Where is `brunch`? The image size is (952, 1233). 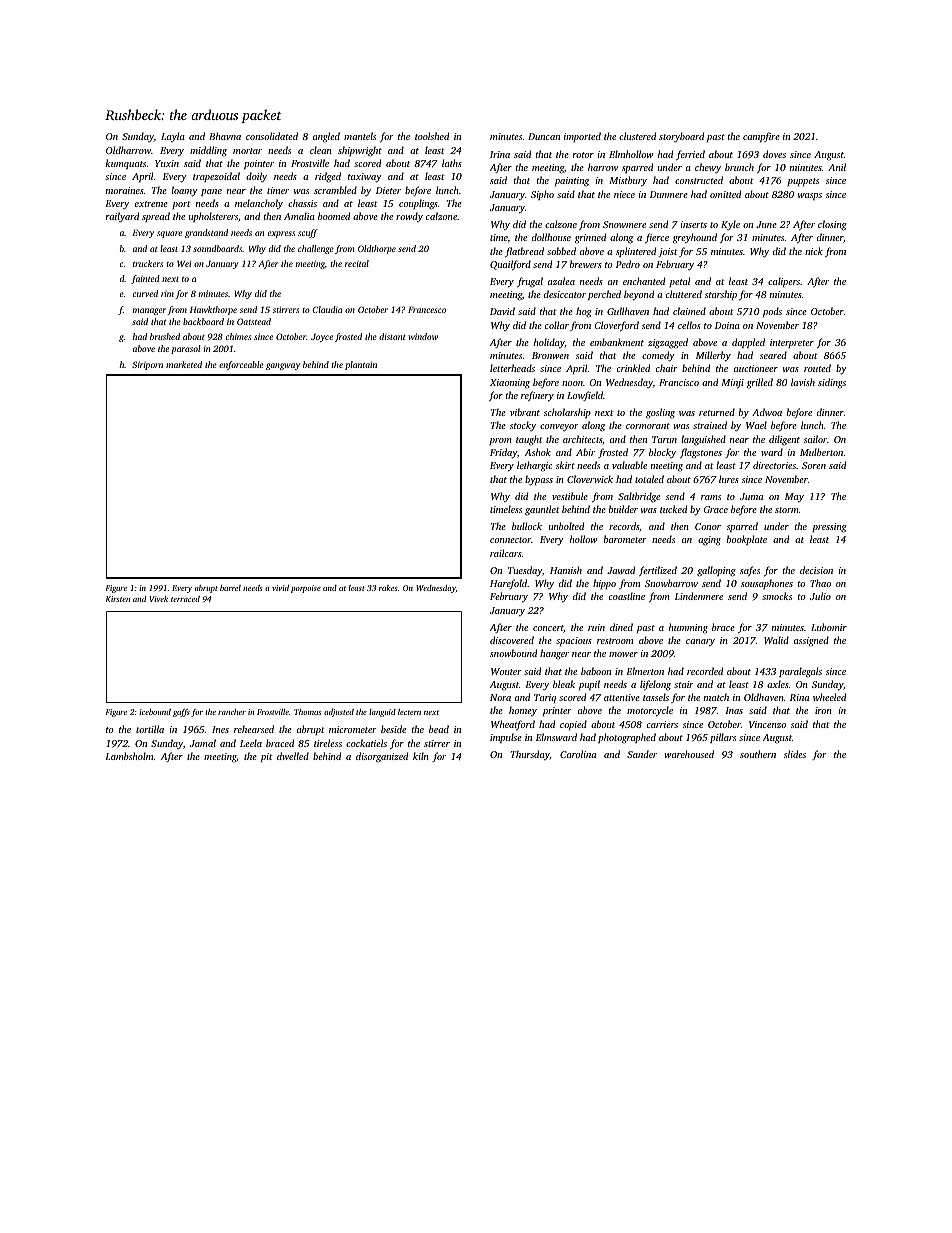 brunch is located at coordinates (739, 167).
